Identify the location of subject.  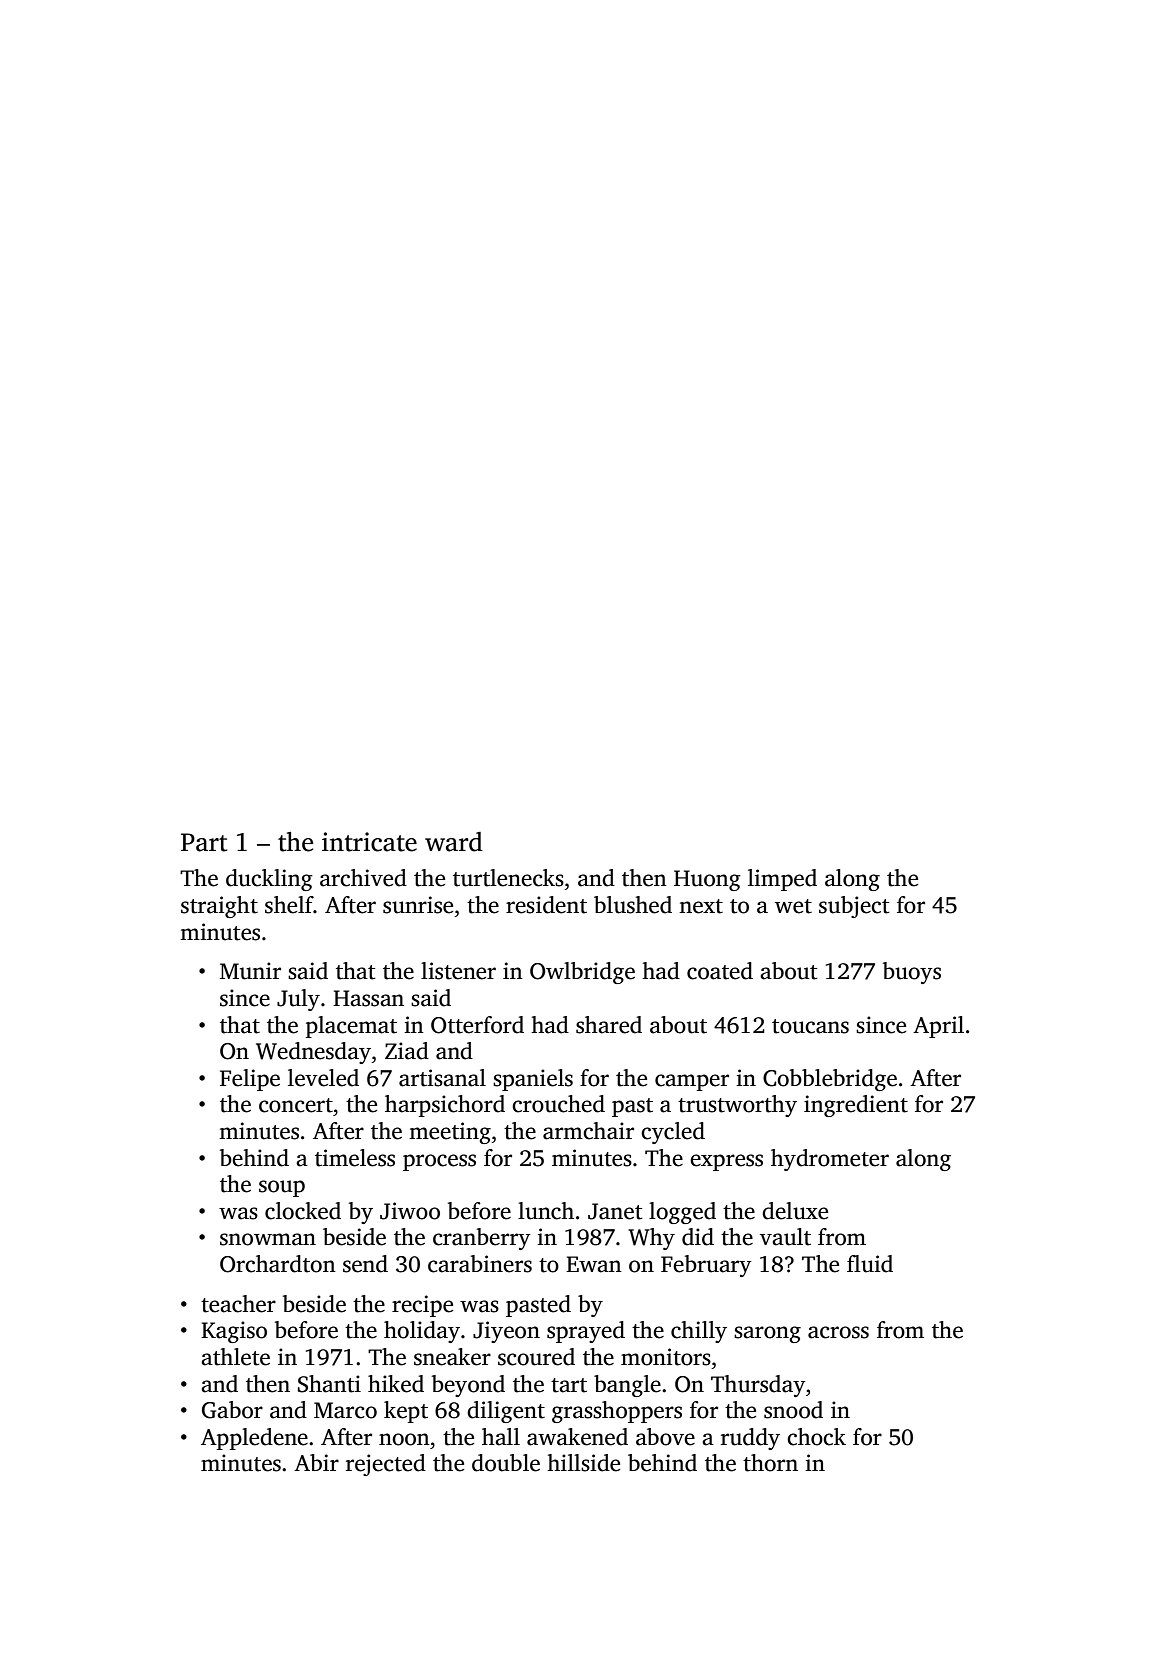
(854, 907).
